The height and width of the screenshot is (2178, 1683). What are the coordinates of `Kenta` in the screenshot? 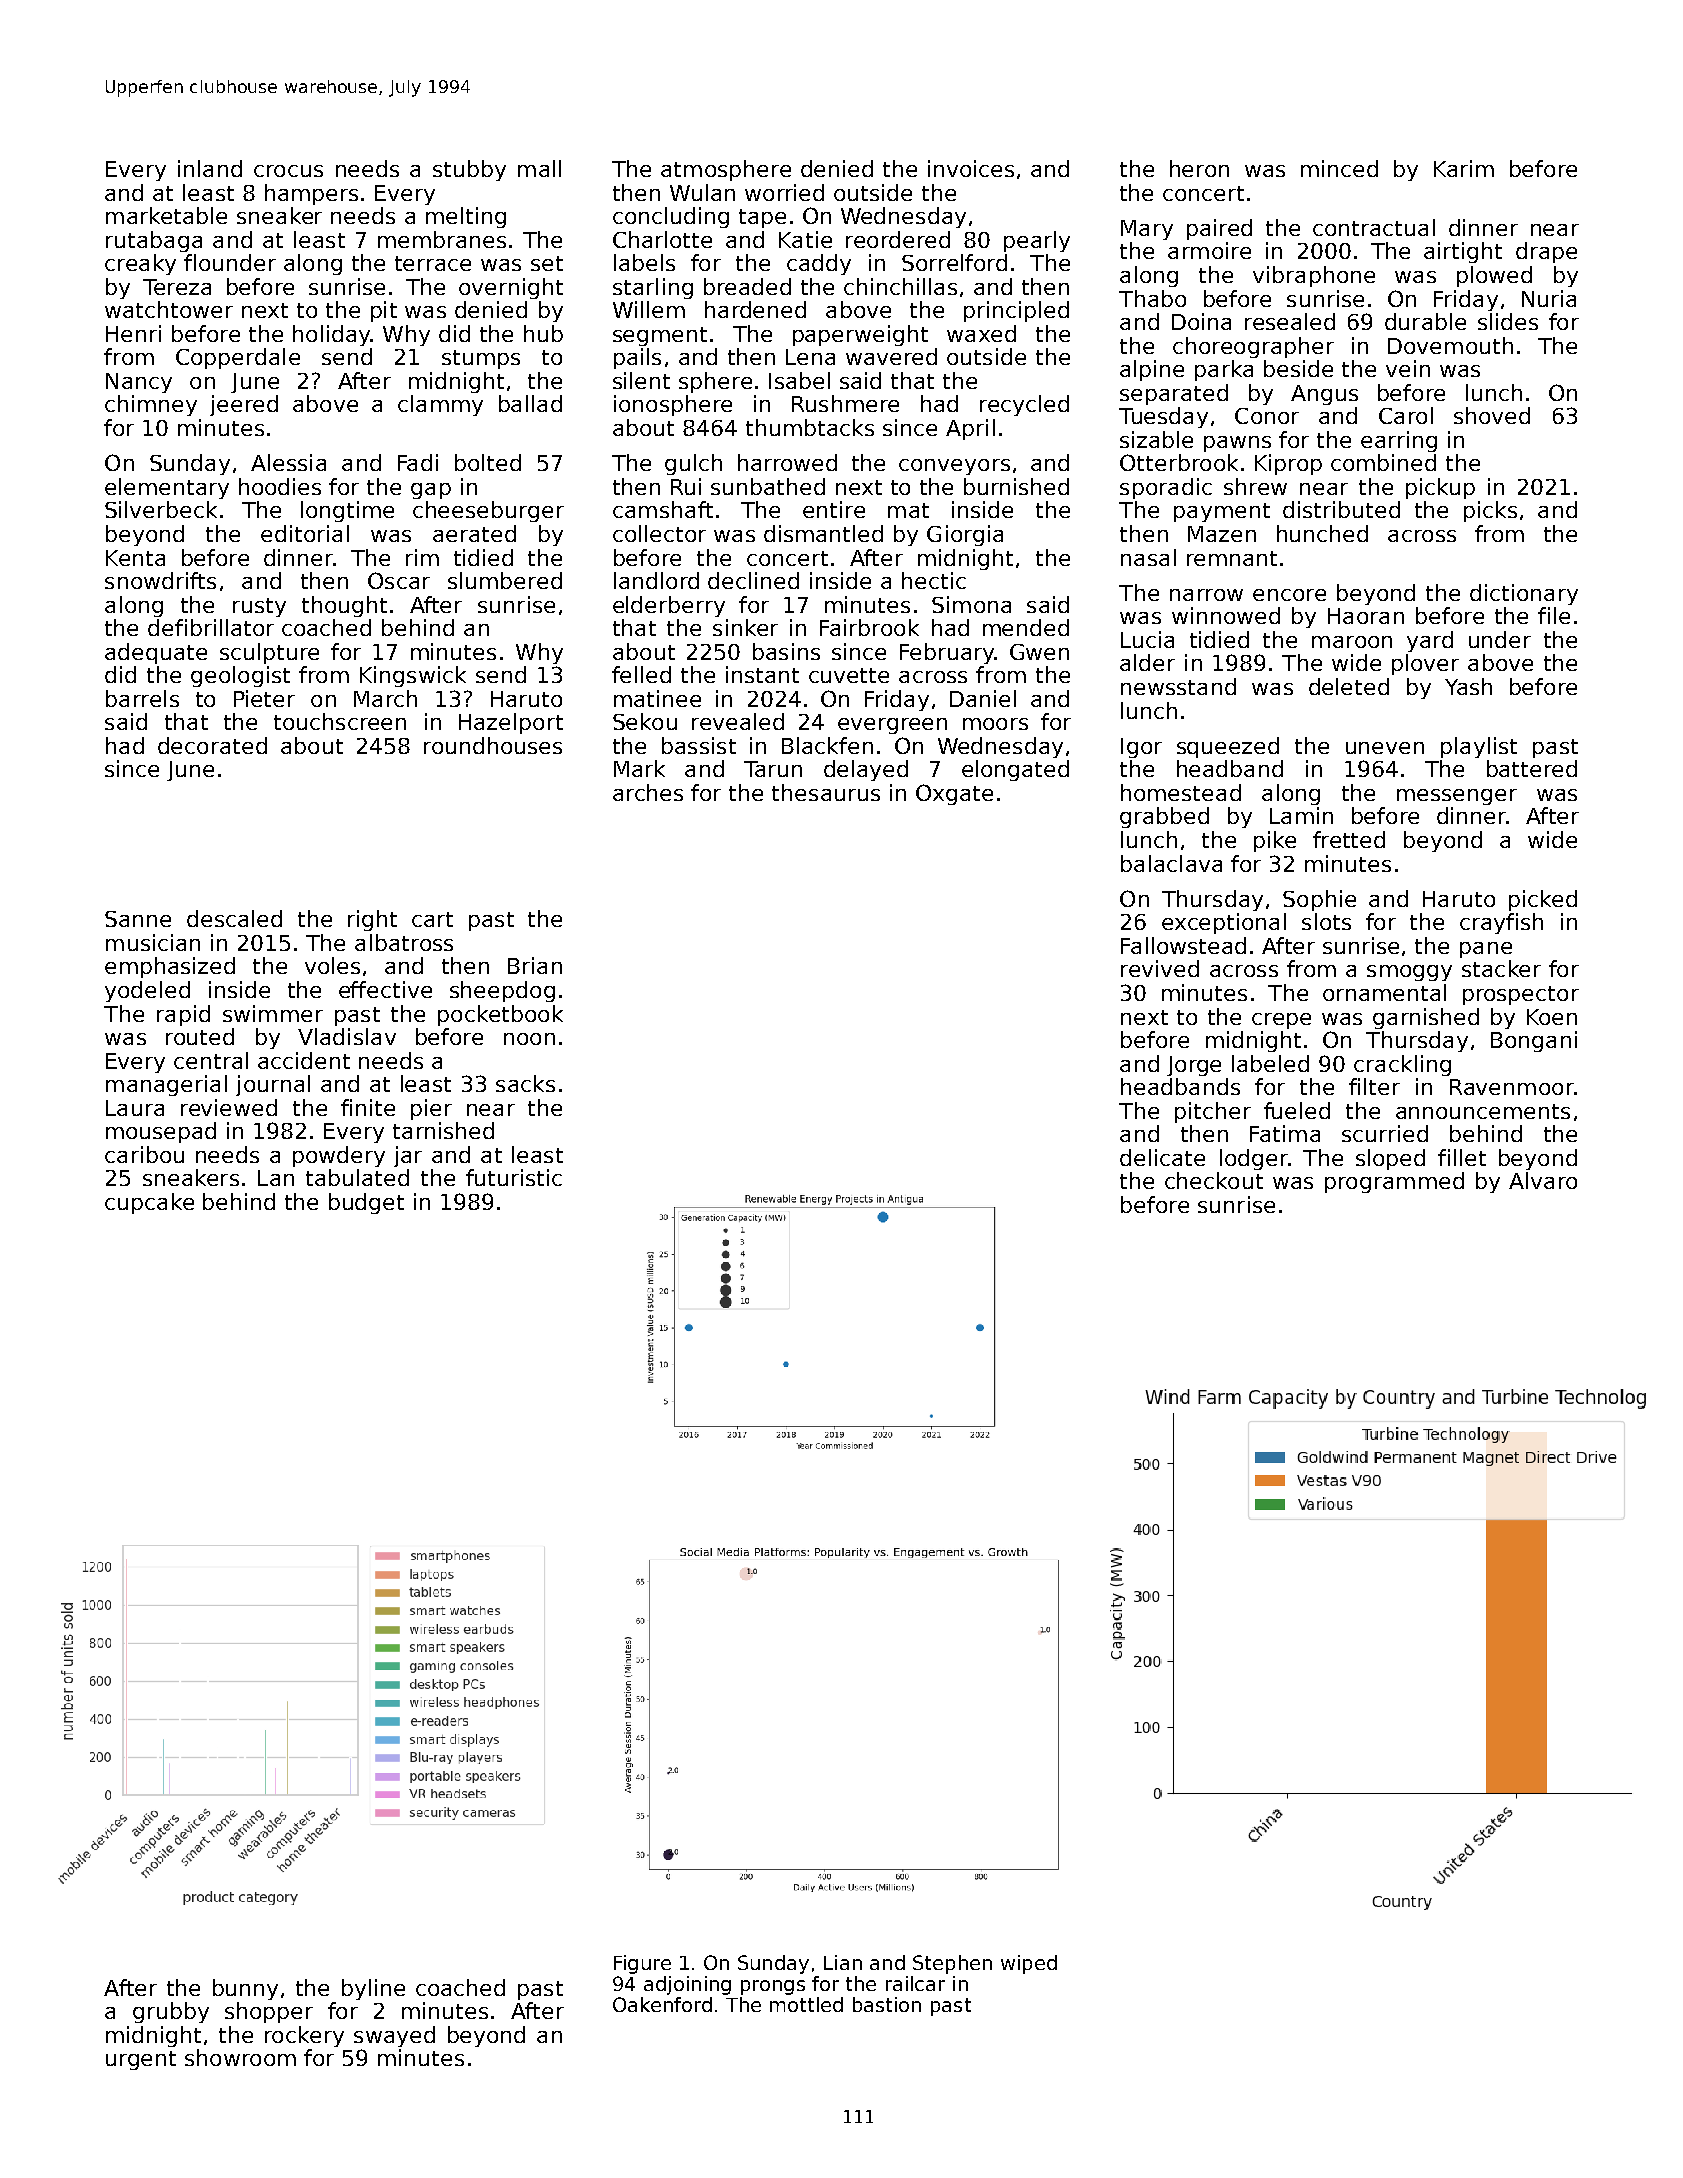 It's located at (135, 558).
